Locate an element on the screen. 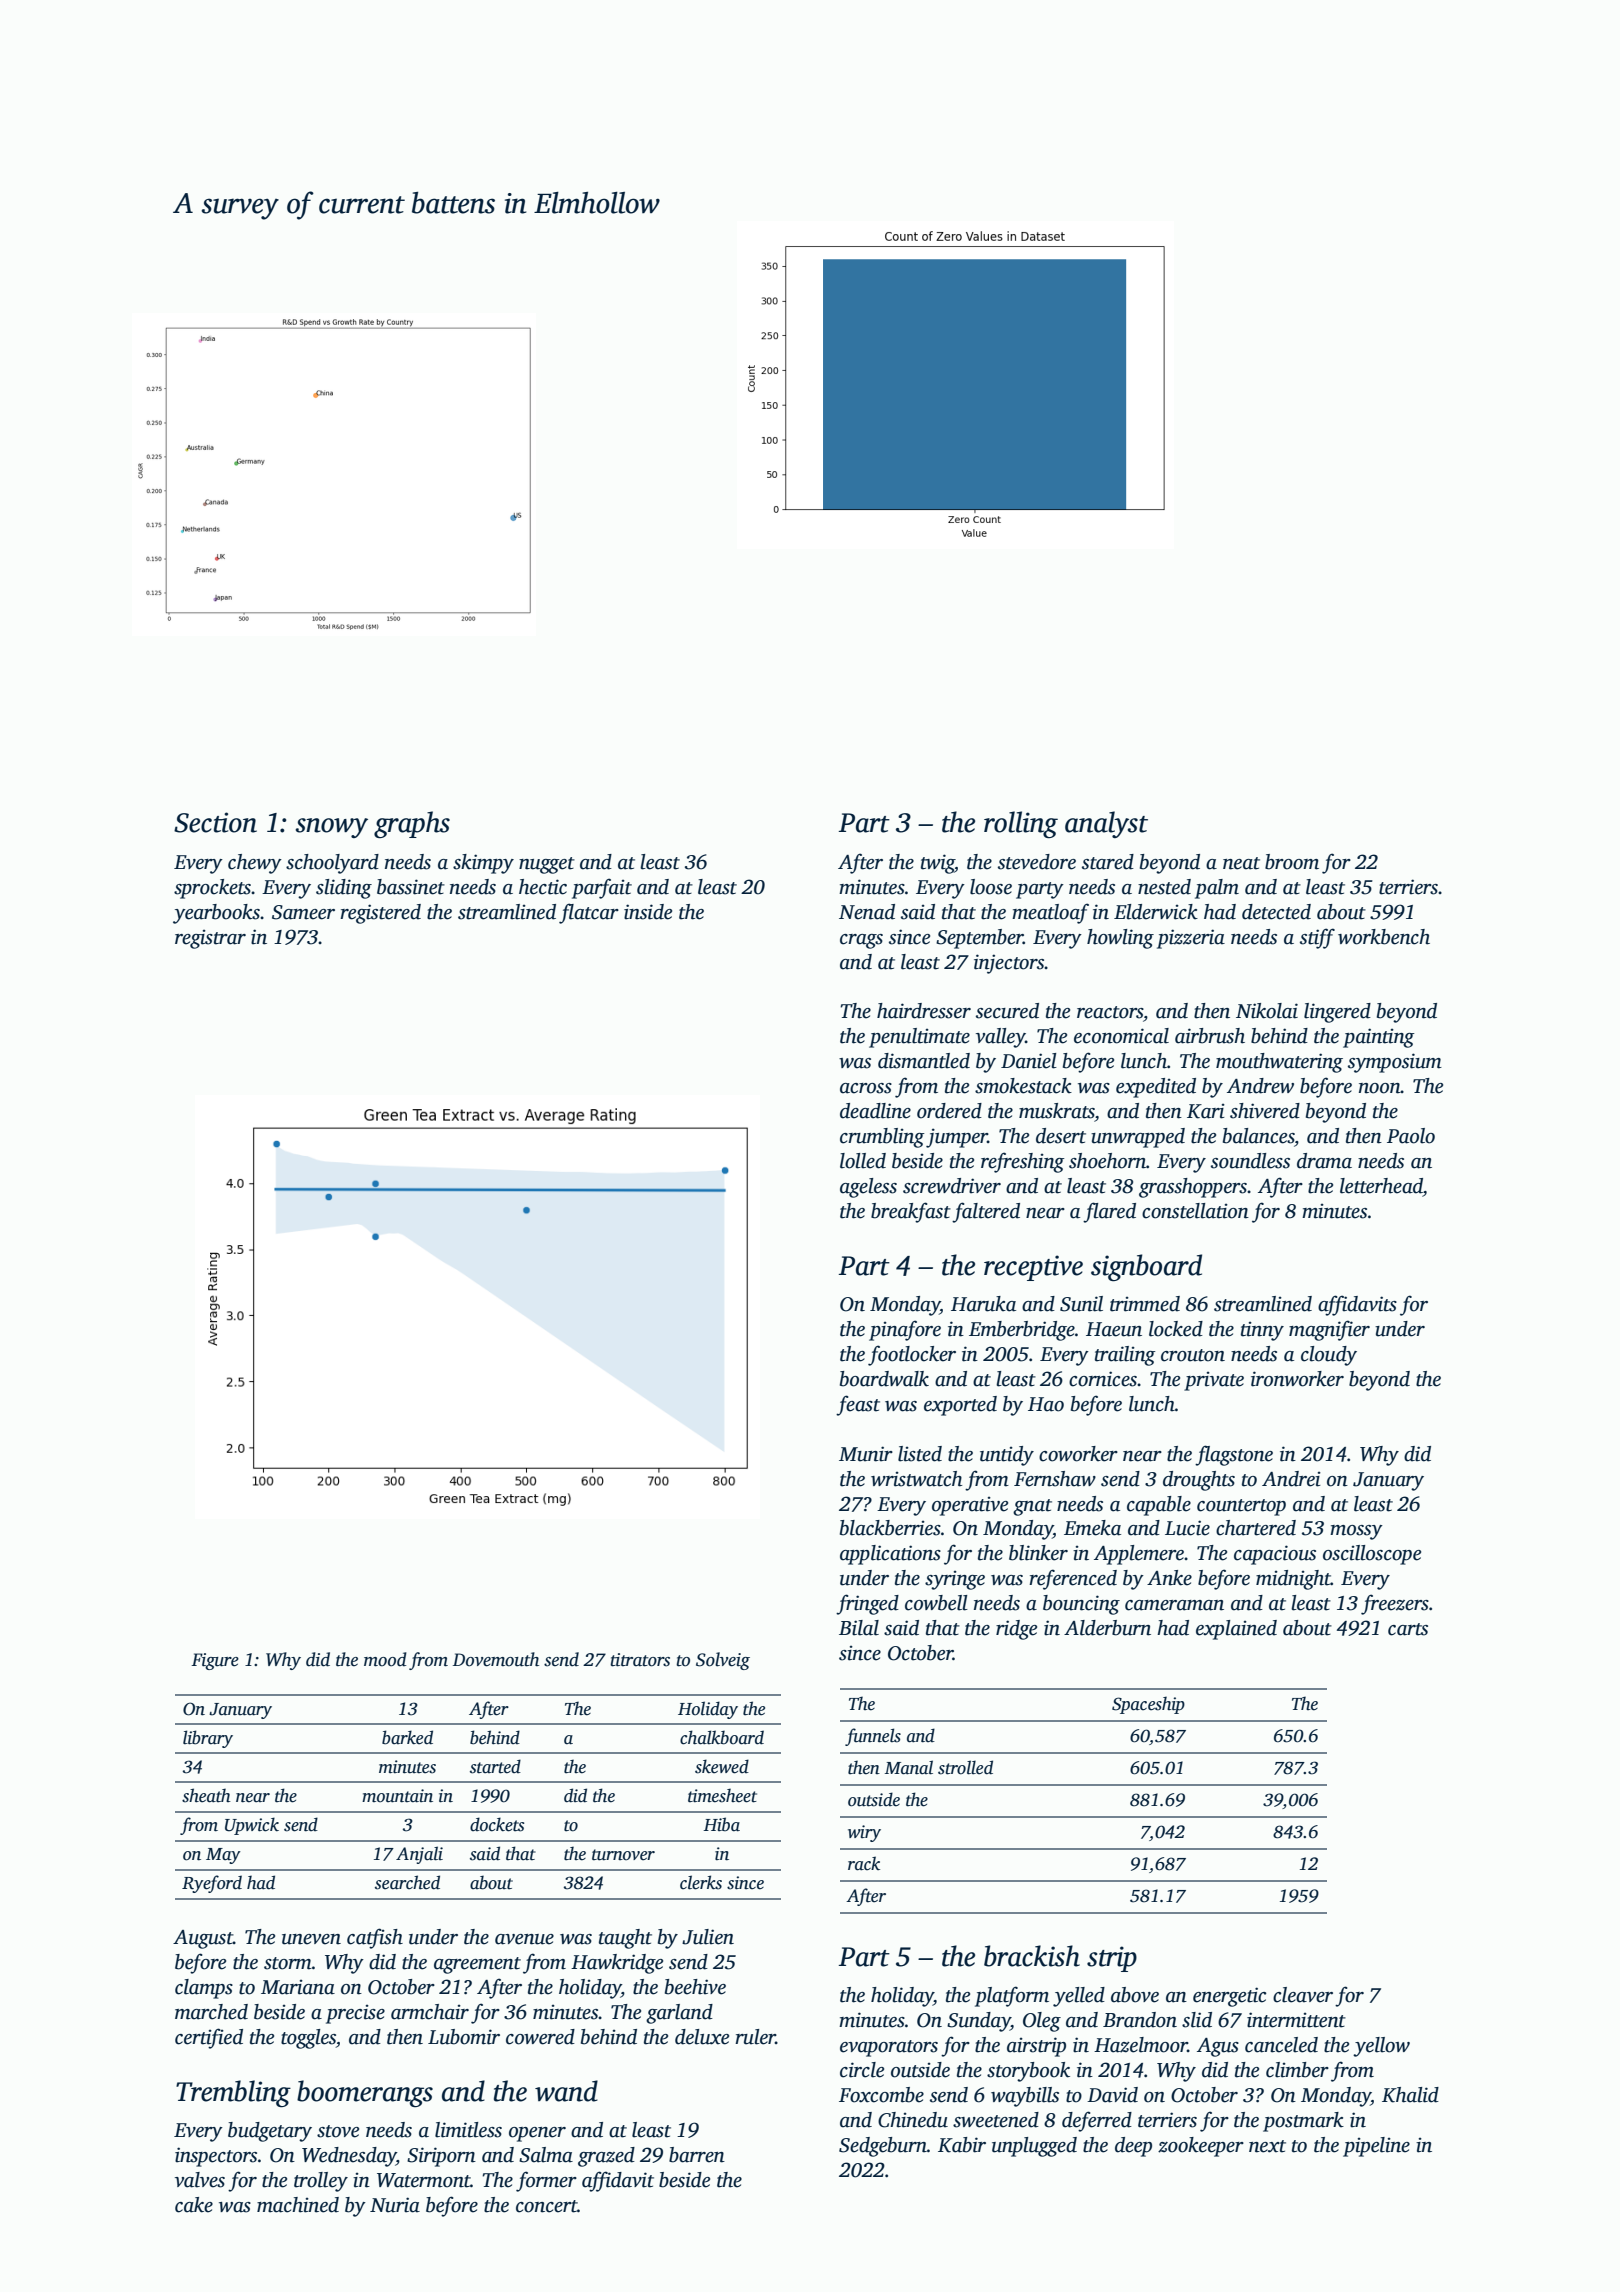 The width and height of the screenshot is (1620, 2292). Nuria is located at coordinates (395, 2205).
